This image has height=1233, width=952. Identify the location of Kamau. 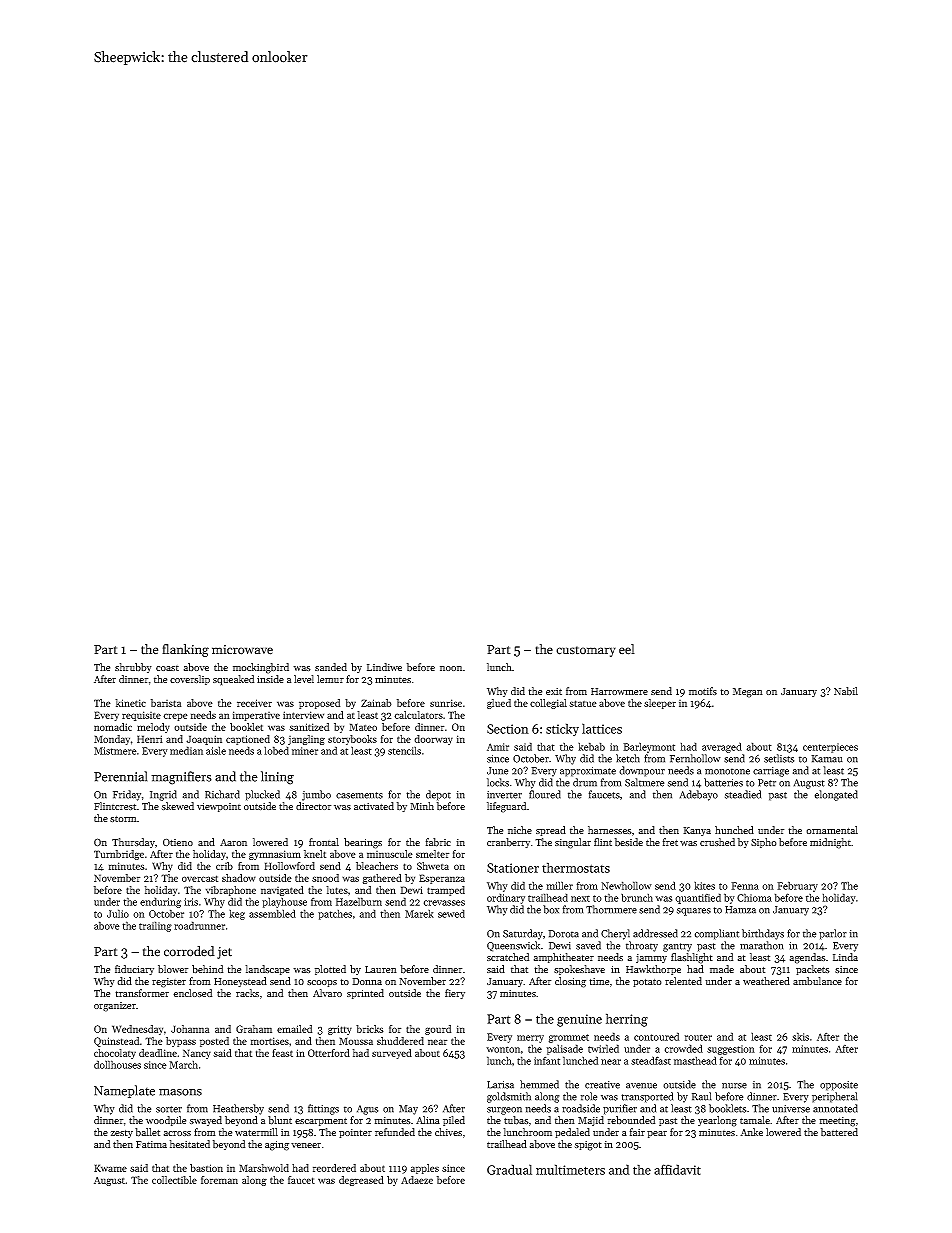
(827, 759).
